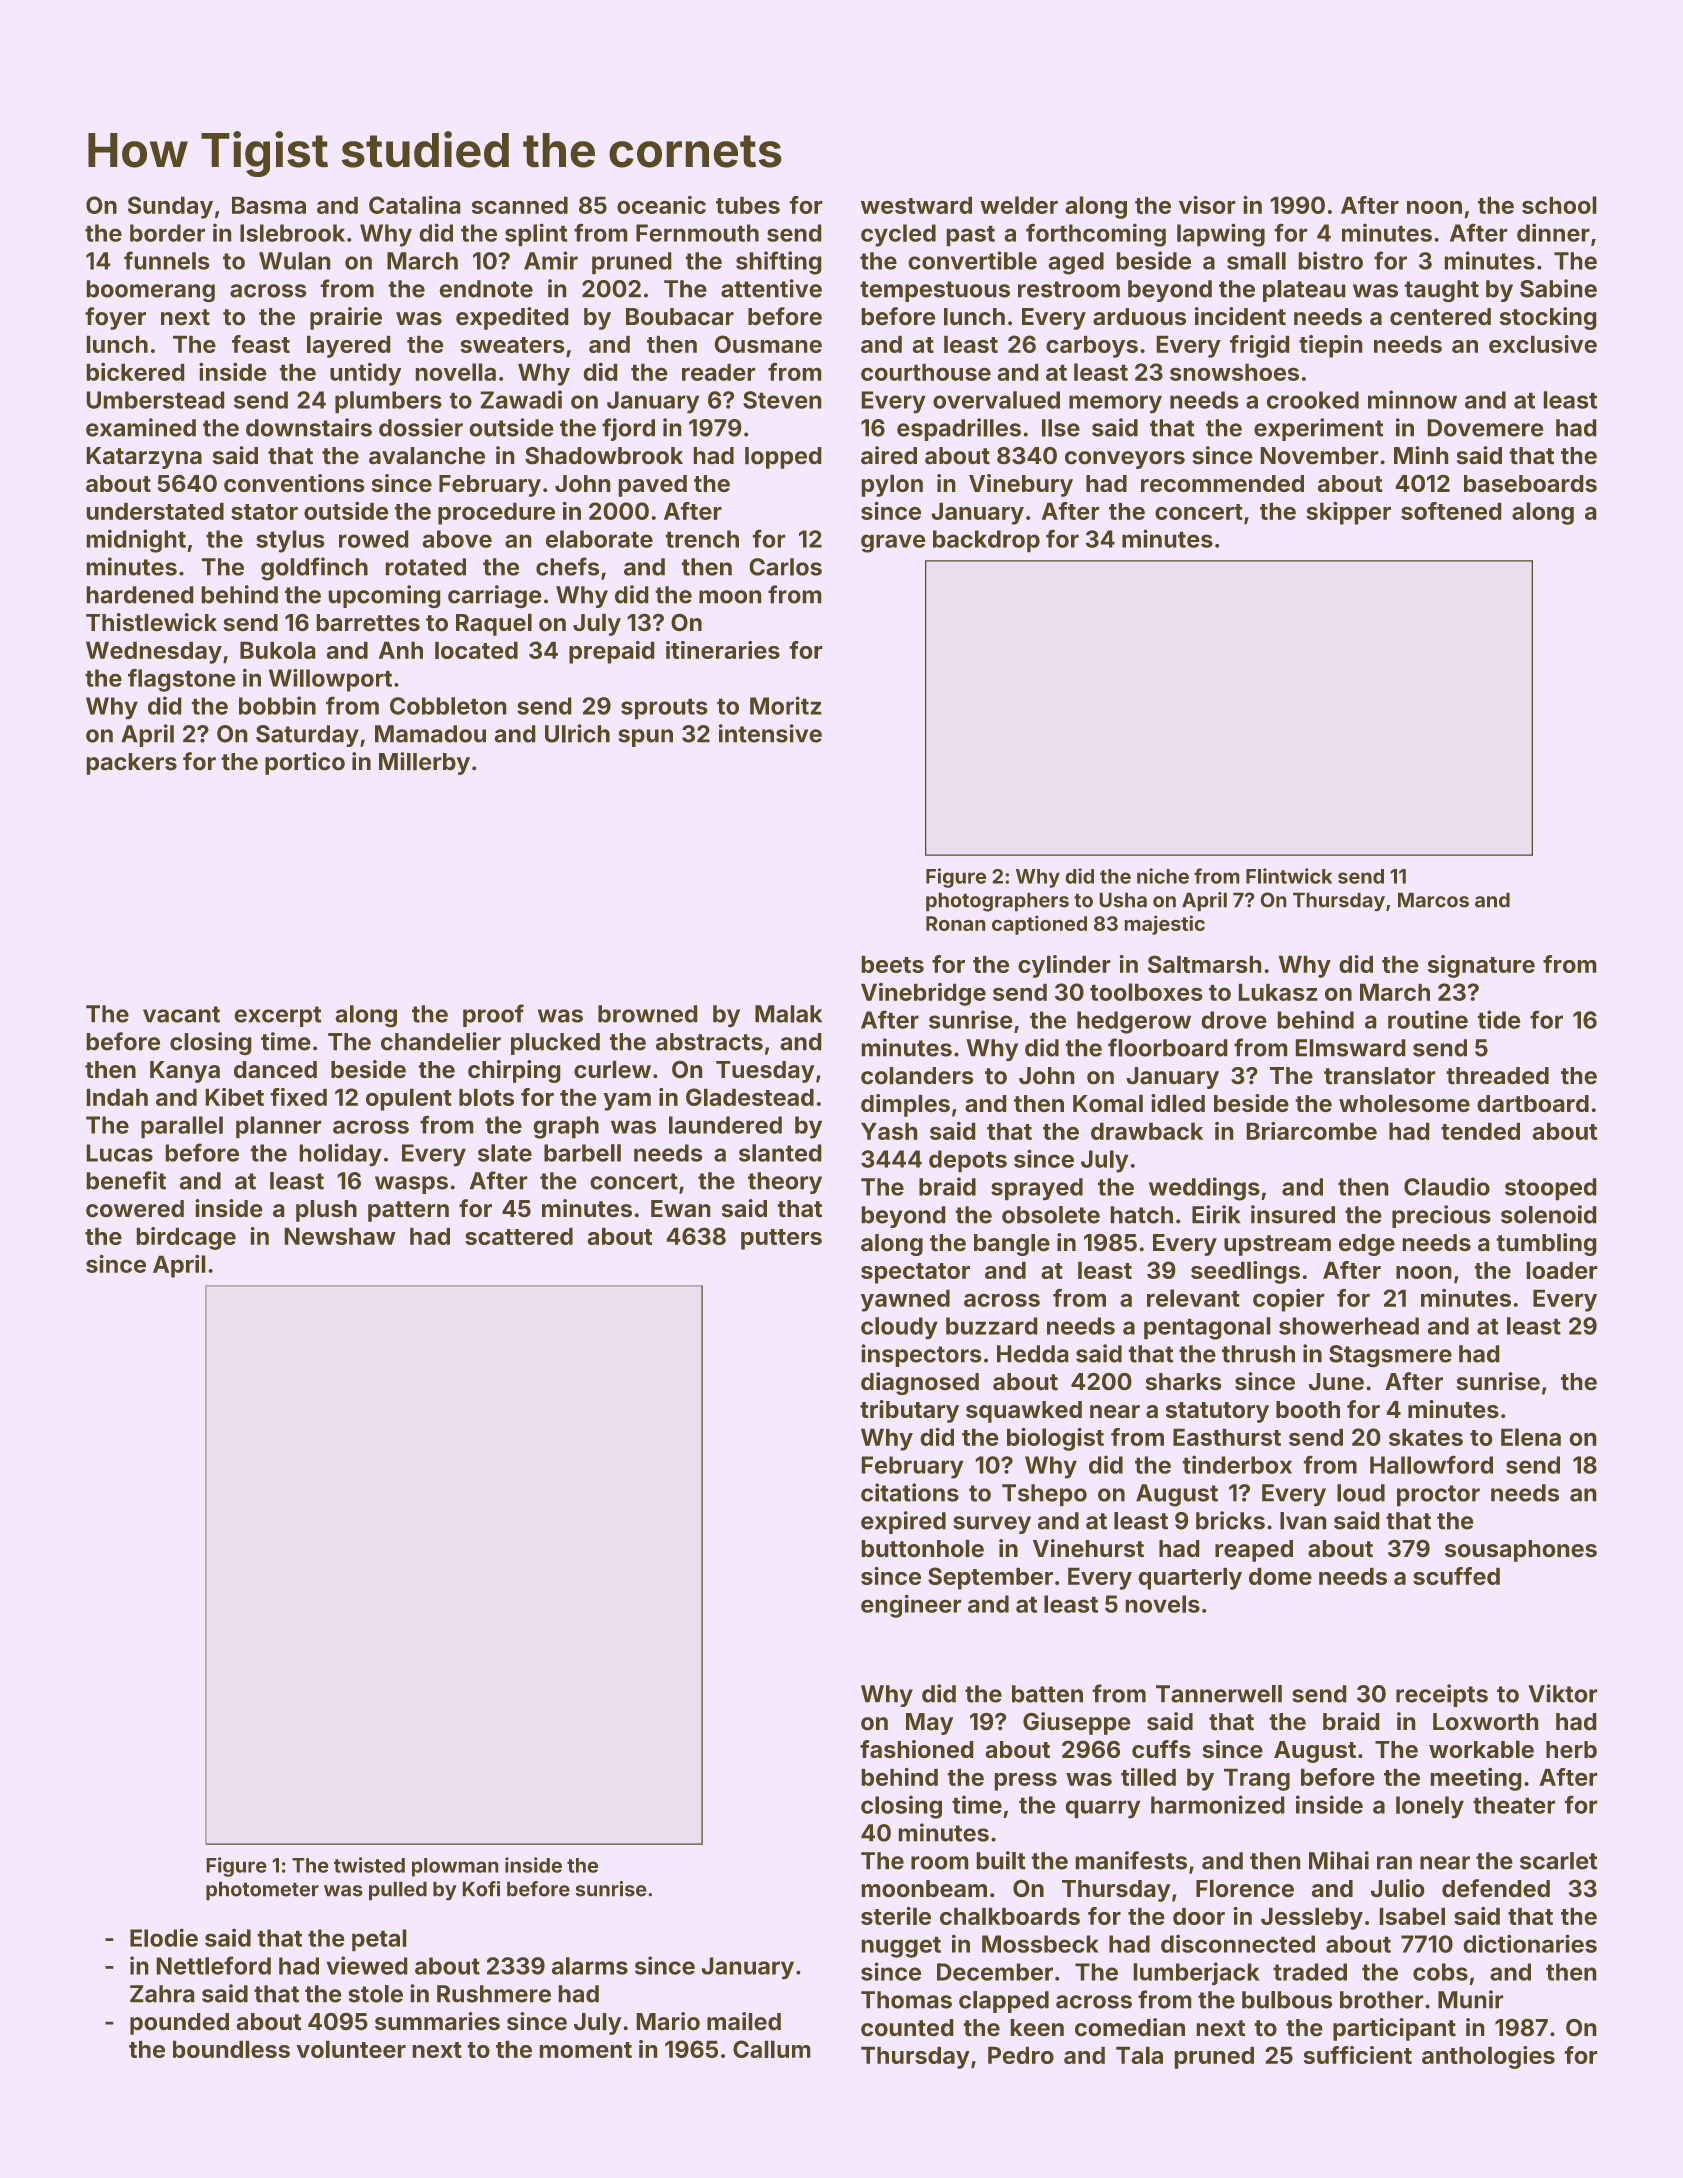 The image size is (1683, 2178). Describe the element at coordinates (1178, 1103) in the screenshot. I see `idled` at that location.
